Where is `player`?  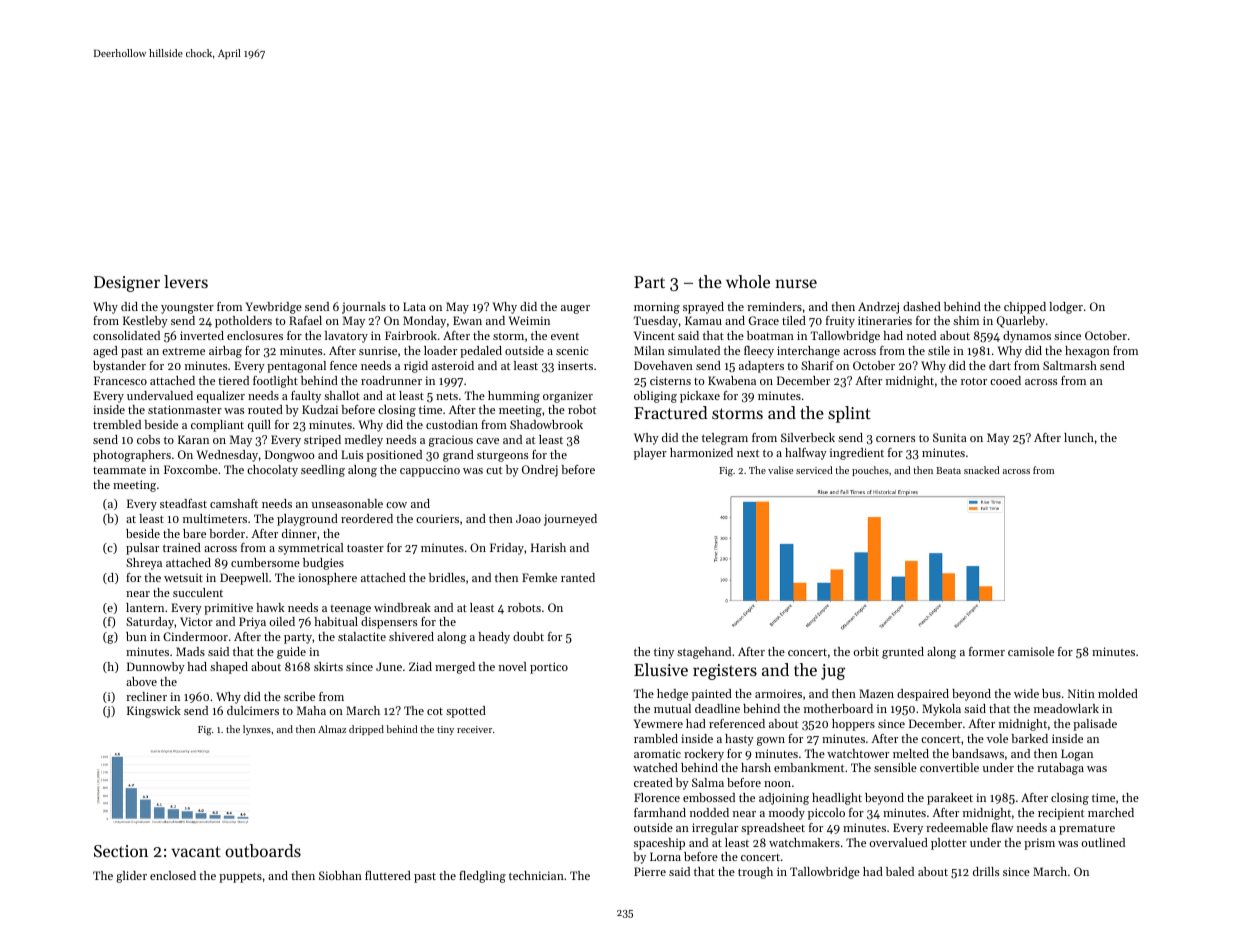
player is located at coordinates (650, 454).
